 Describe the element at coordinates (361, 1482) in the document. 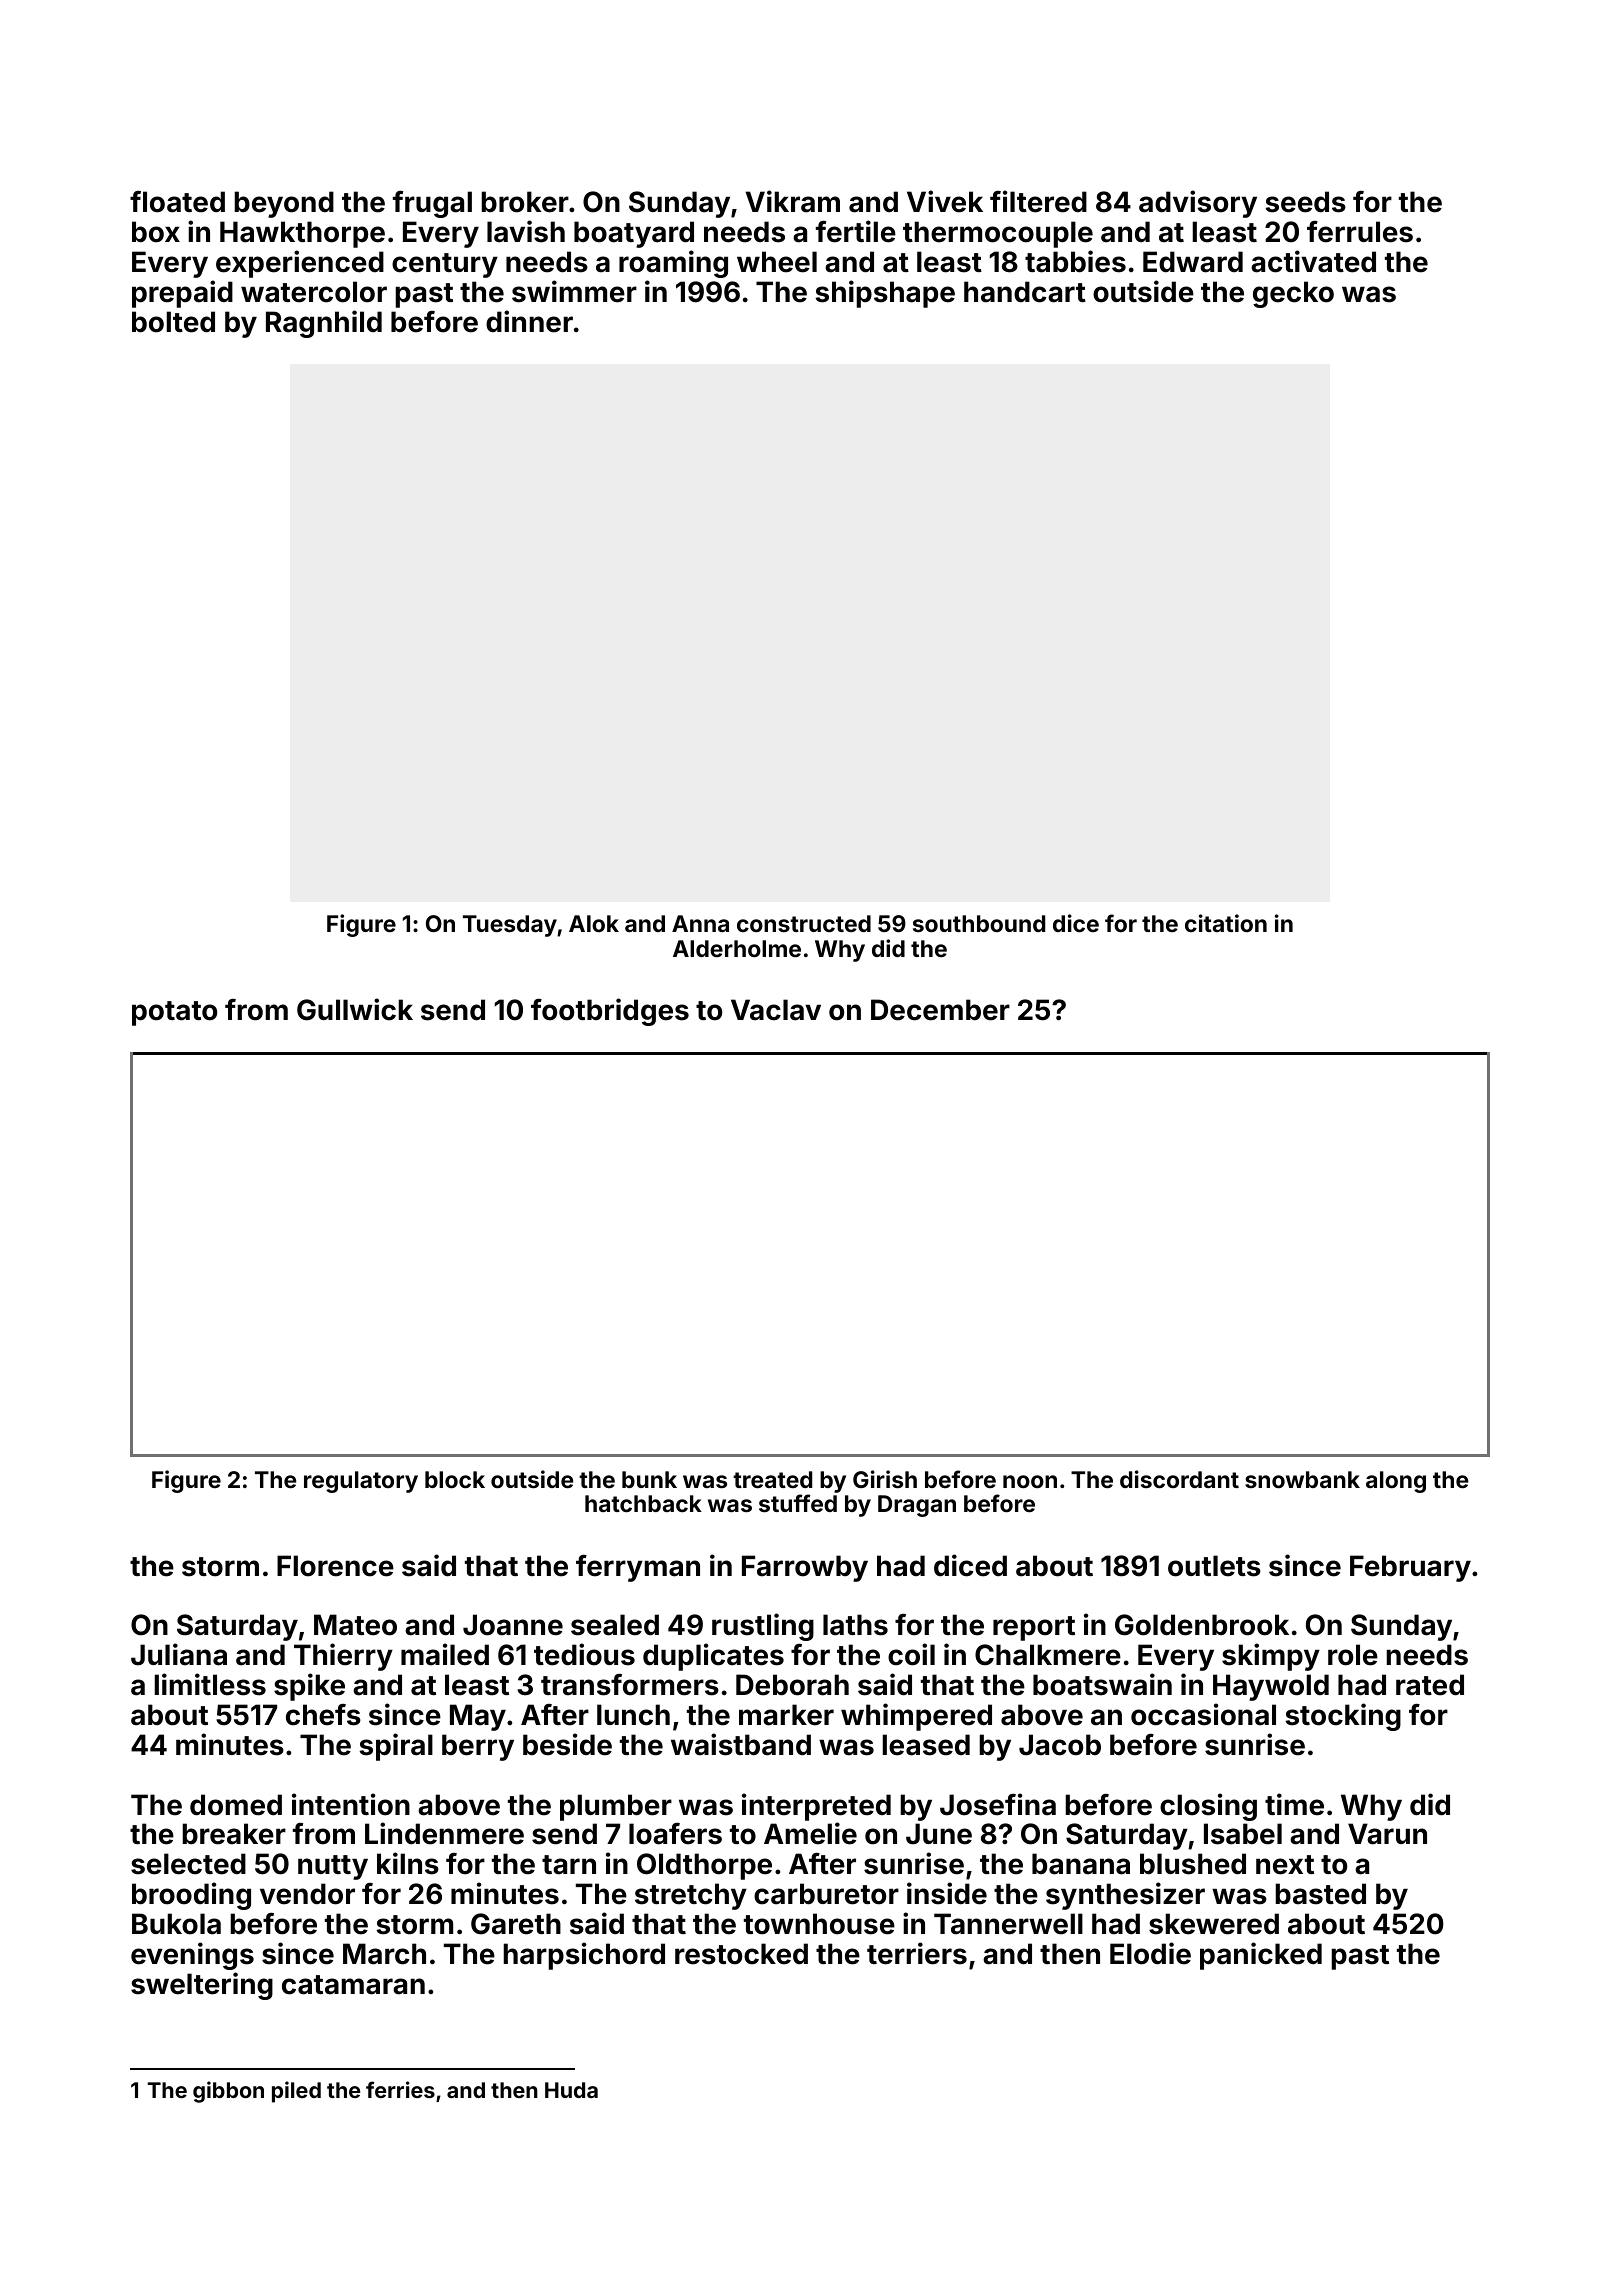

I see `regulatory` at that location.
